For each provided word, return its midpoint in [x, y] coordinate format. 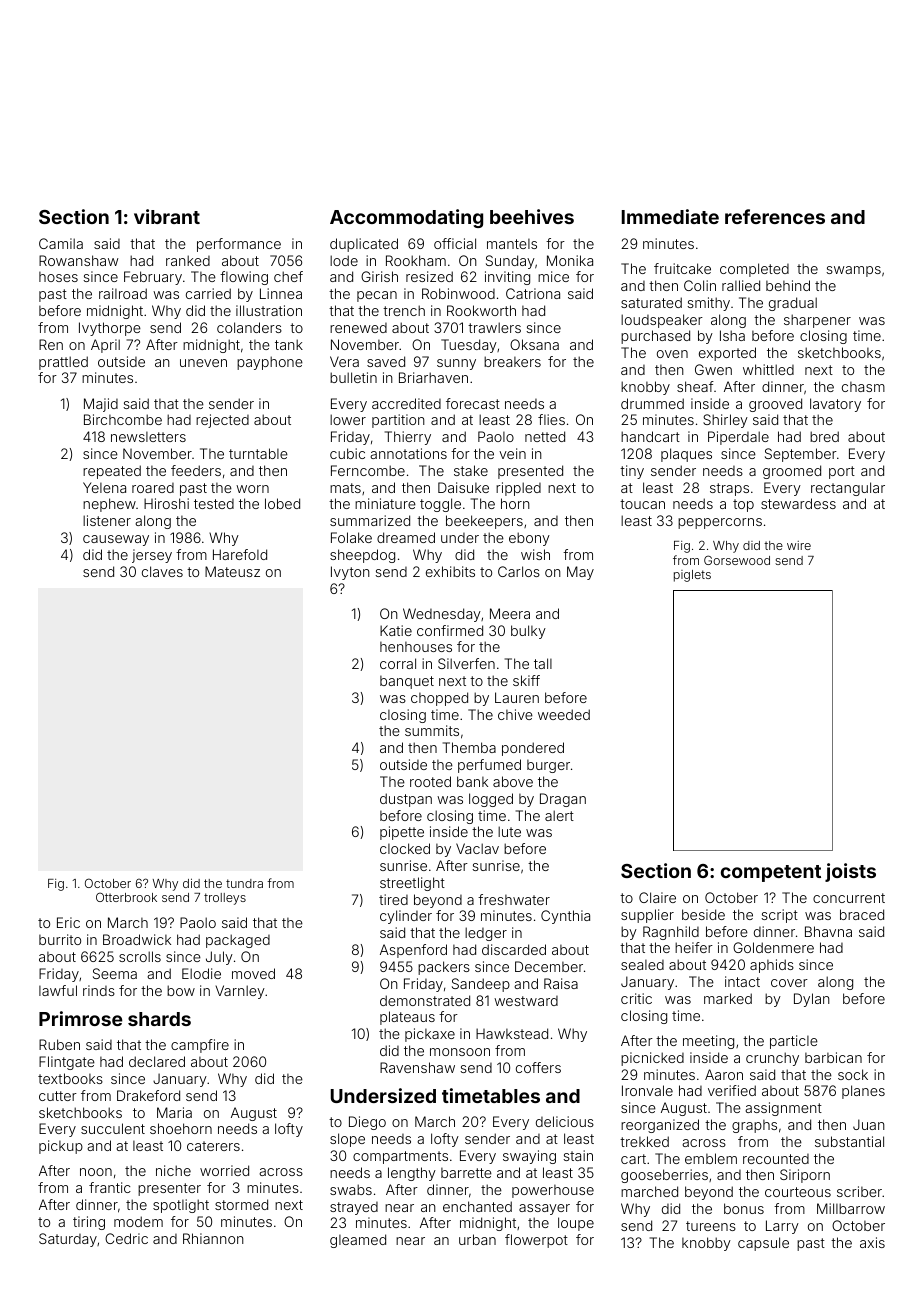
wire [799, 545]
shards [159, 1019]
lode [344, 260]
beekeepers [484, 522]
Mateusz [232, 571]
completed [754, 270]
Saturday [68, 1240]
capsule [763, 1244]
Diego [367, 1123]
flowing [244, 278]
